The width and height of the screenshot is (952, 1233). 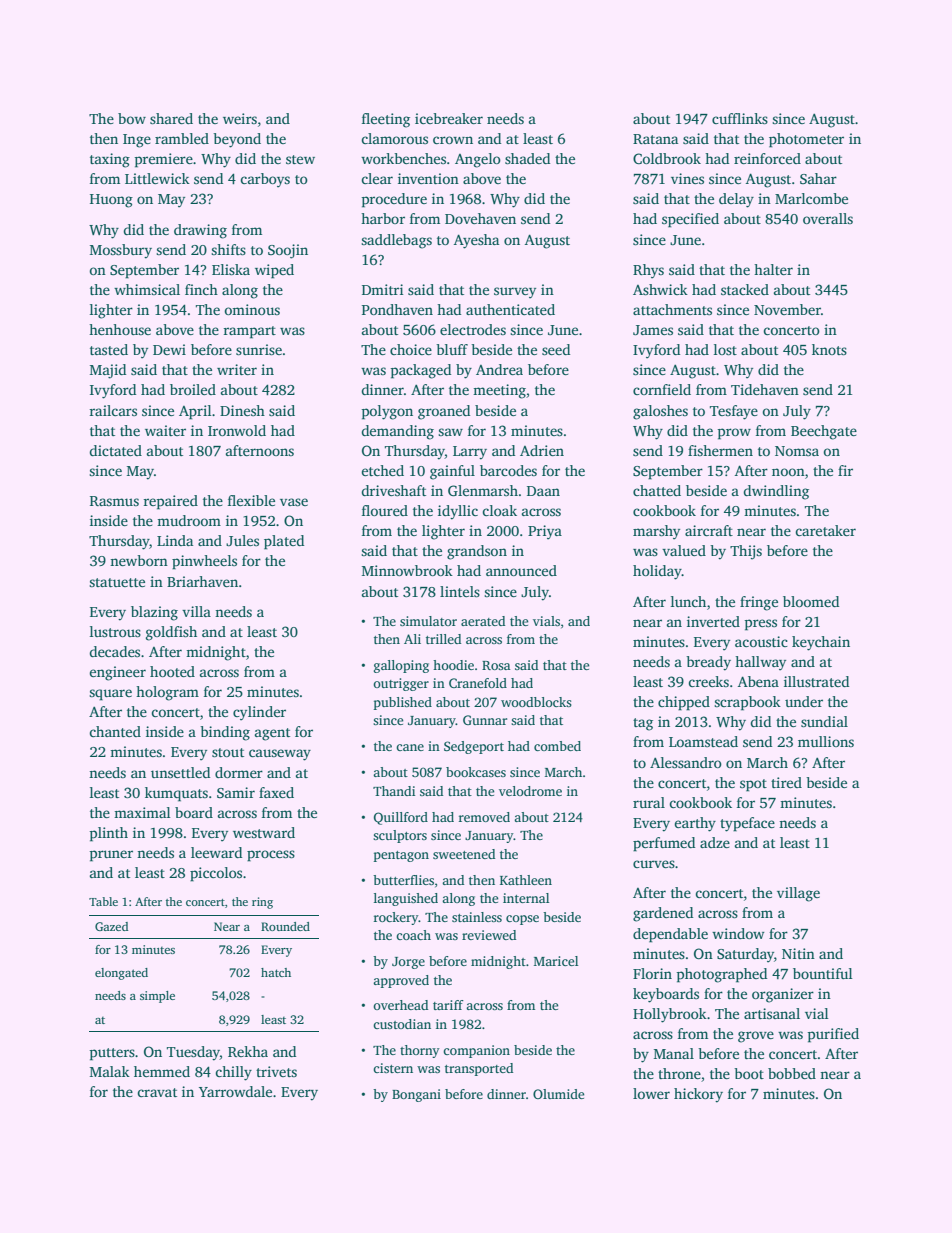 What do you see at coordinates (386, 120) in the screenshot?
I see `fleeting` at bounding box center [386, 120].
